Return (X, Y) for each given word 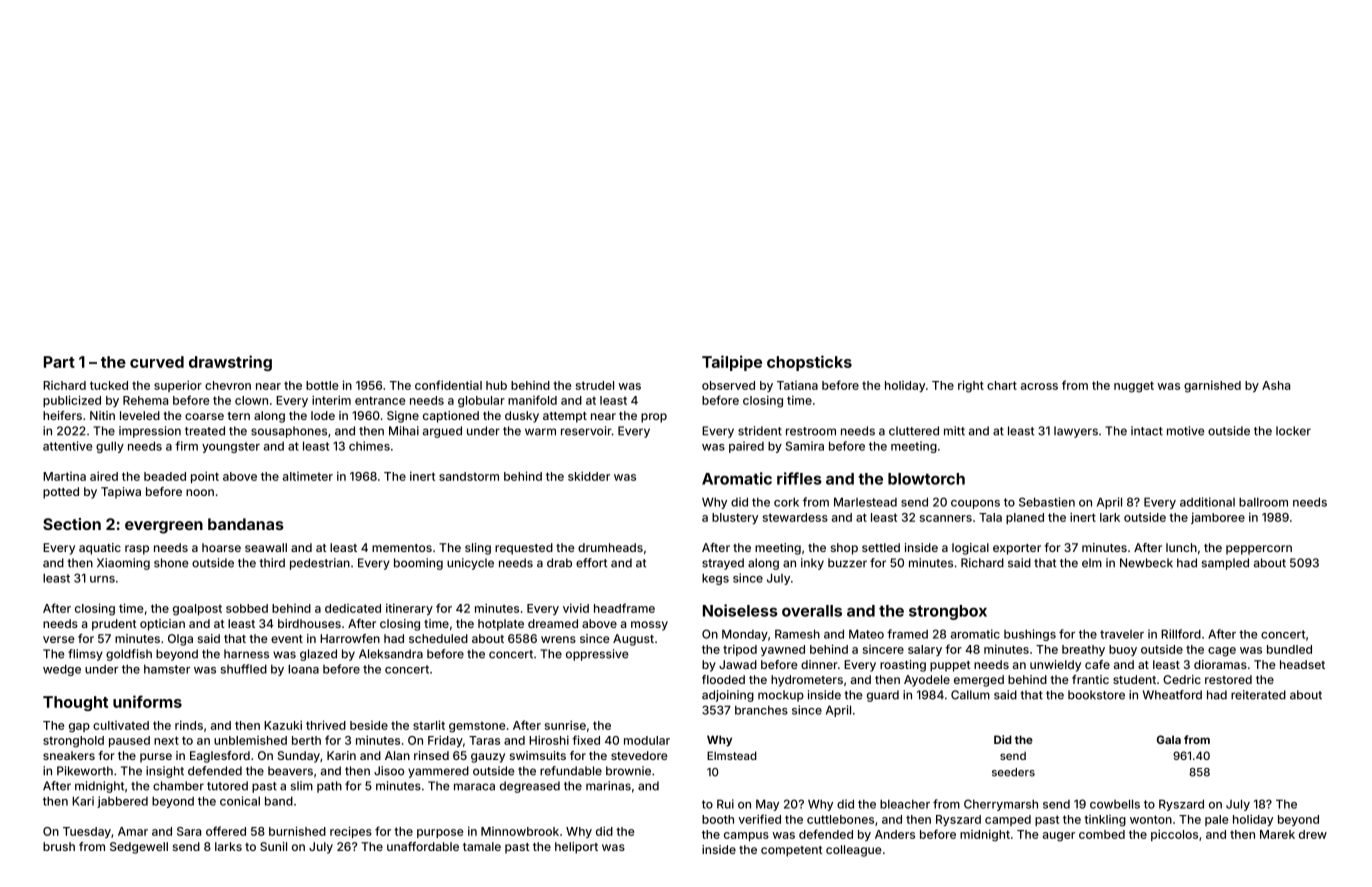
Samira (804, 446)
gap (79, 728)
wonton (1151, 819)
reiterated (1258, 695)
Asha (1276, 385)
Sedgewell (139, 848)
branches (761, 710)
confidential (448, 385)
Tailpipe (732, 363)
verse (59, 639)
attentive (67, 446)
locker (1293, 431)
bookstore (1096, 695)
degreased (530, 787)
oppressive (597, 655)
